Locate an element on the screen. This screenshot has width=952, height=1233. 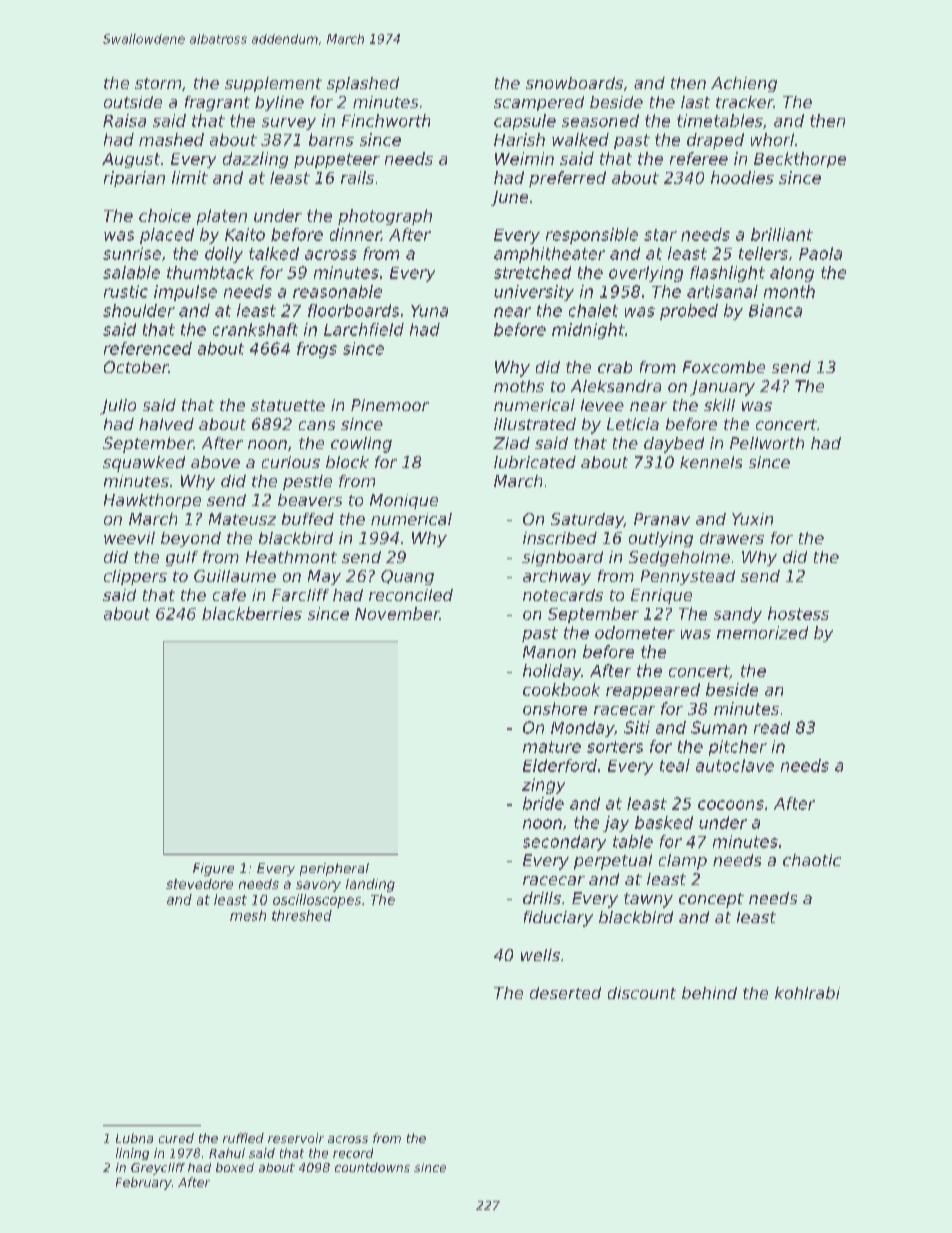
preferred is located at coordinates (567, 179).
